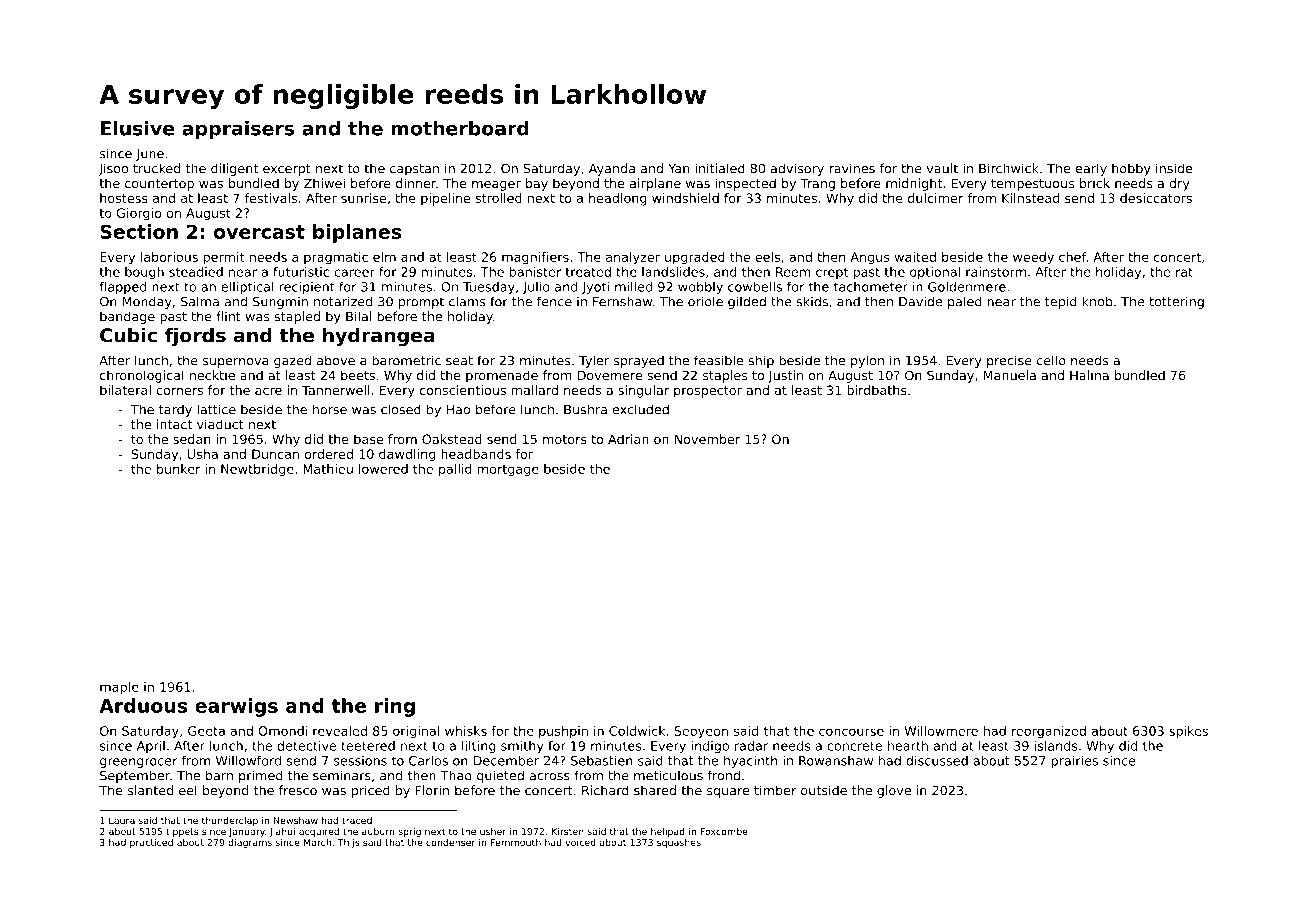 This document has width=1308, height=924. What do you see at coordinates (633, 258) in the document?
I see `analyzer` at bounding box center [633, 258].
